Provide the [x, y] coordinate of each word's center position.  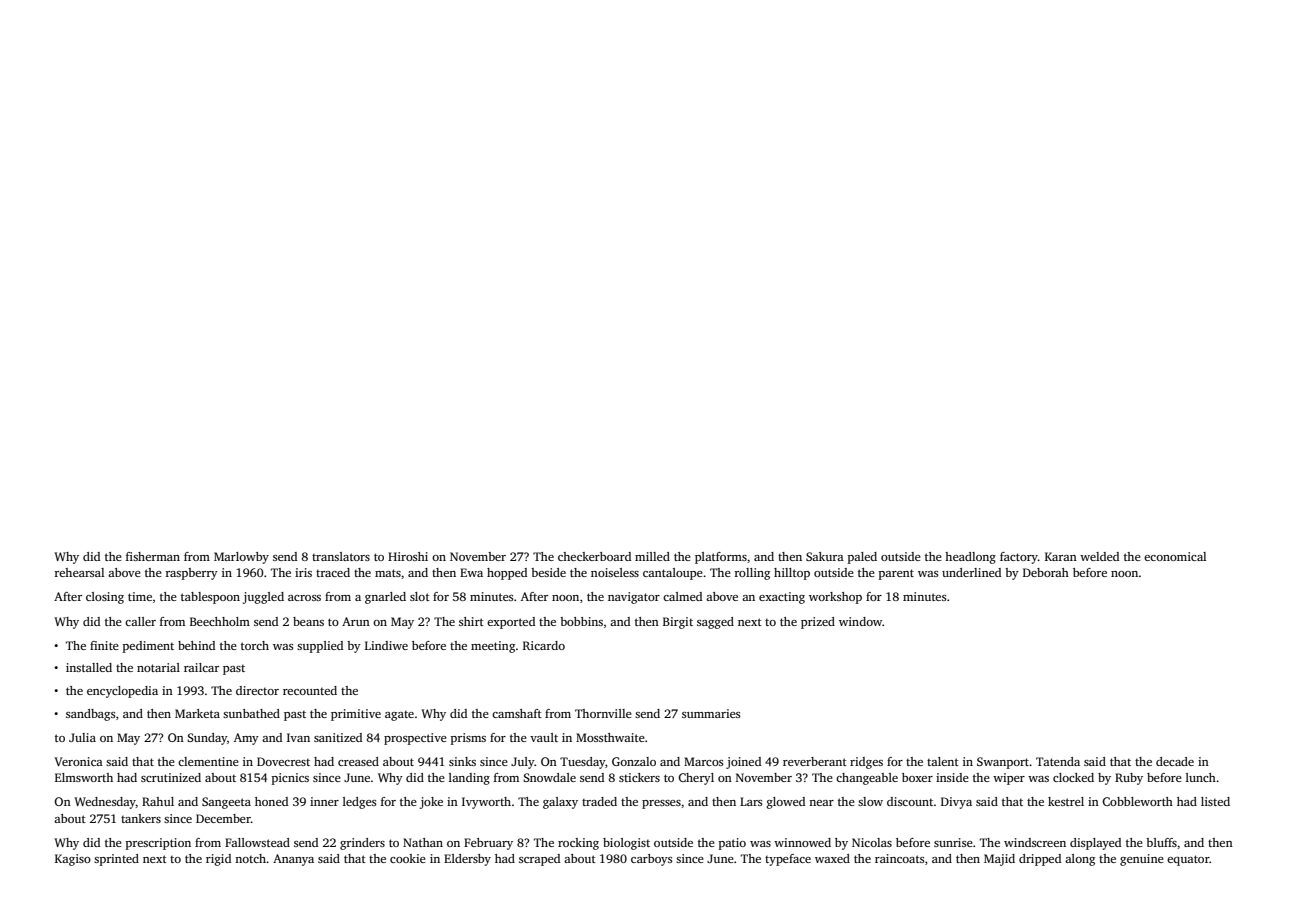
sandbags [90, 715]
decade [1175, 761]
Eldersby [467, 860]
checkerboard [594, 556]
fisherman [153, 556]
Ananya [293, 860]
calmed [682, 596]
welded [1099, 556]
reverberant [815, 761]
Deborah [1046, 572]
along [1080, 860]
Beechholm [220, 621]
